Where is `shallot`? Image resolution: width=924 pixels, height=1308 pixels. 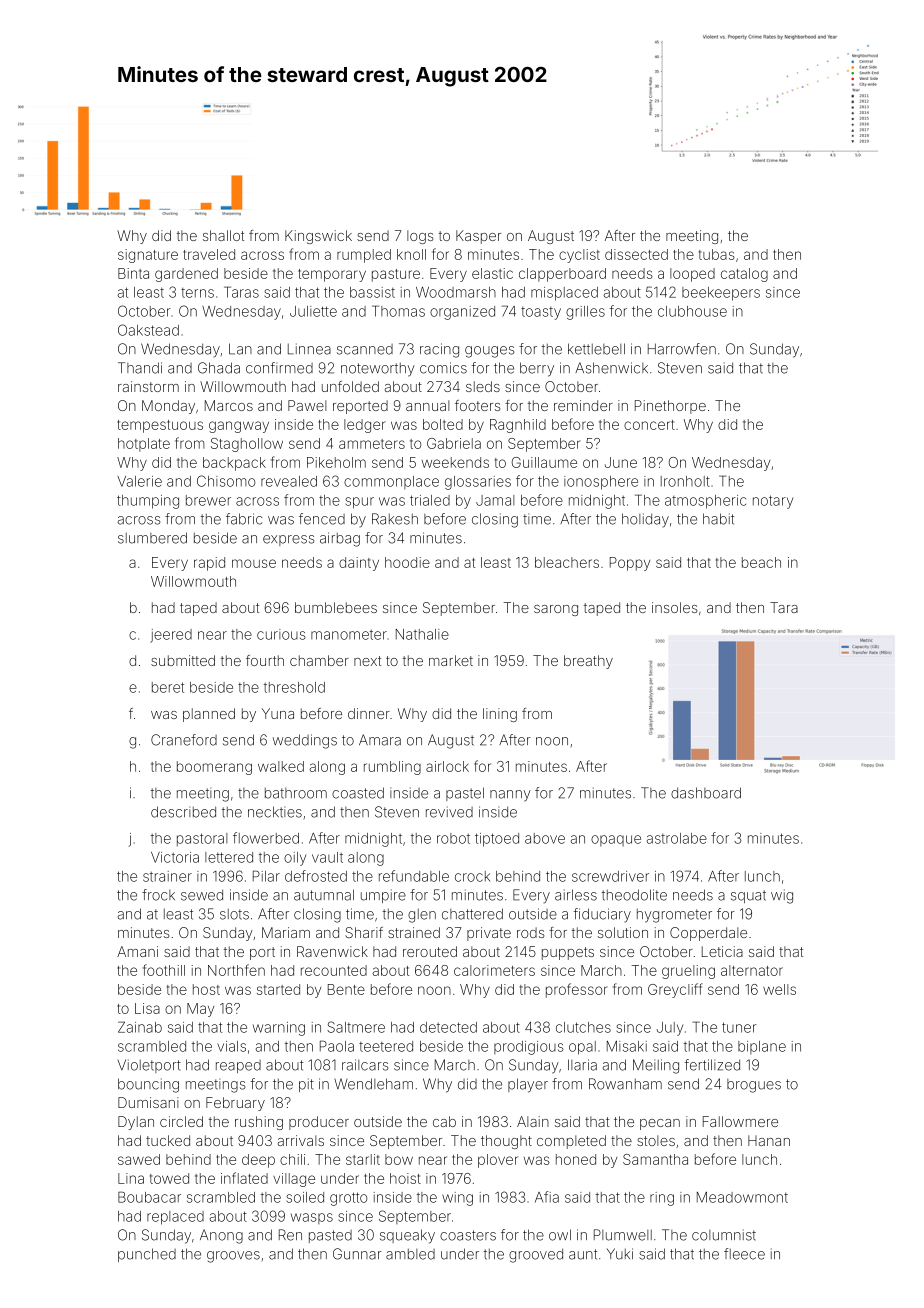 shallot is located at coordinates (223, 235).
